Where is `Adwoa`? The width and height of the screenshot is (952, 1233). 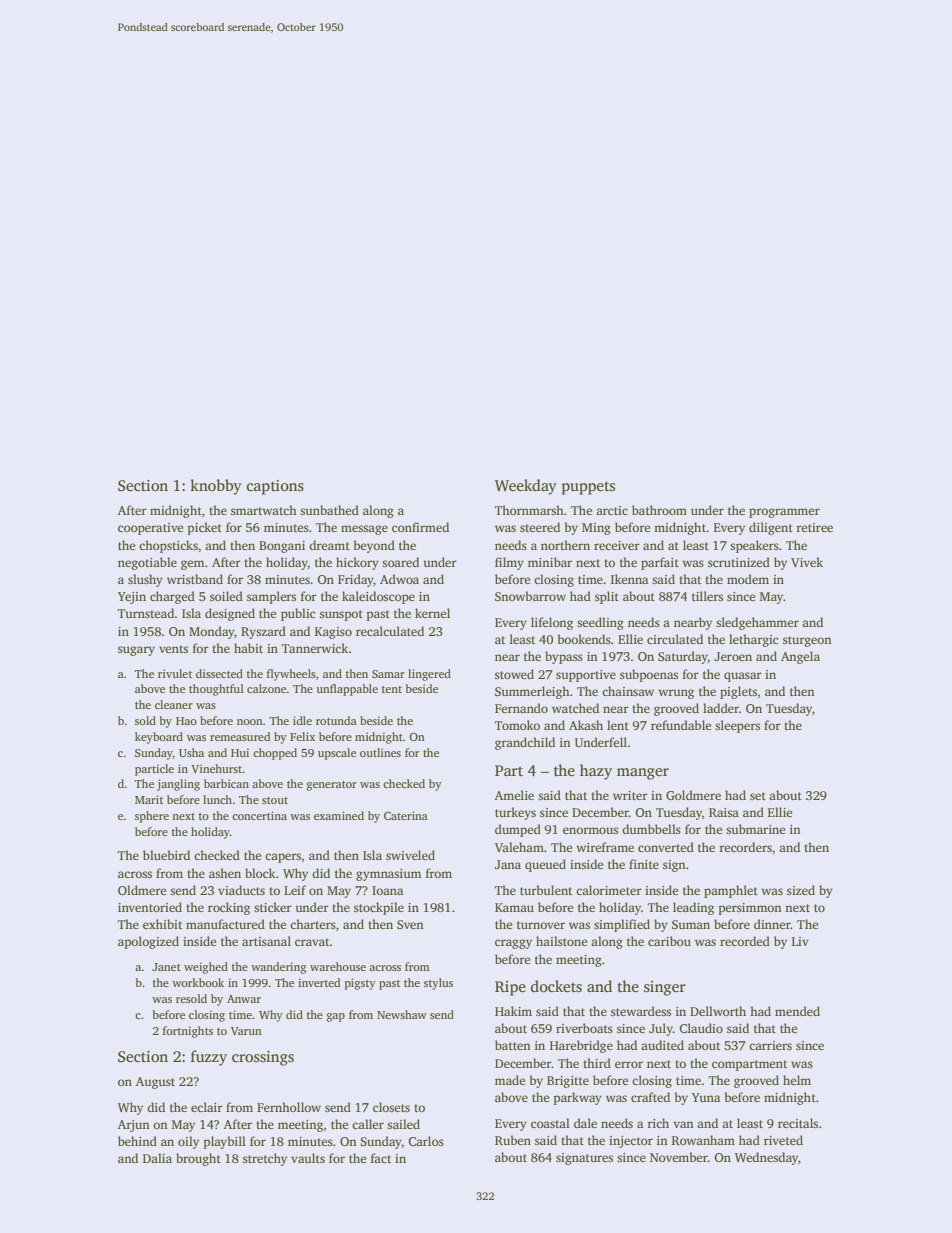 Adwoa is located at coordinates (399, 579).
